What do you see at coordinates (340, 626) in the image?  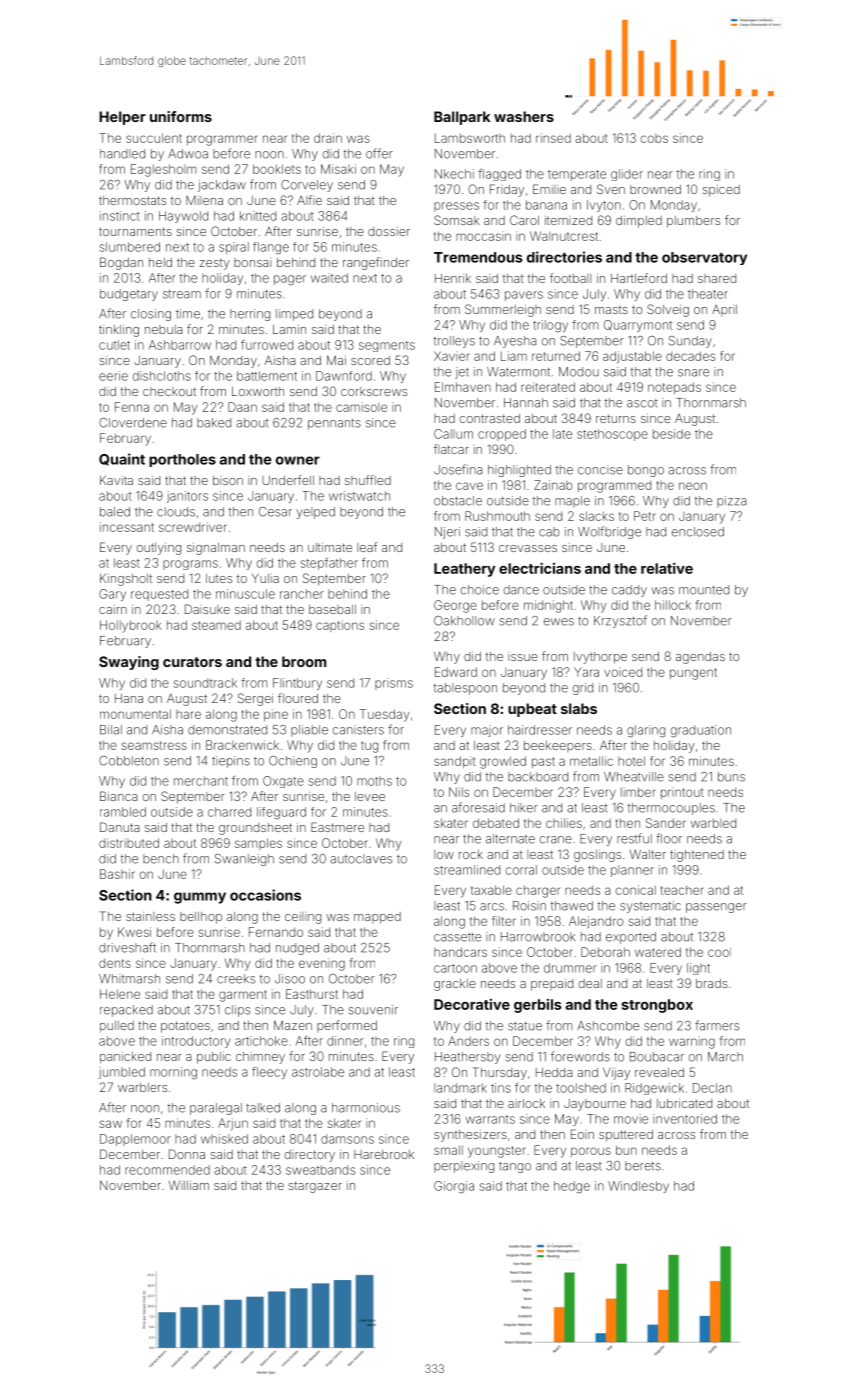 I see `captions` at bounding box center [340, 626].
